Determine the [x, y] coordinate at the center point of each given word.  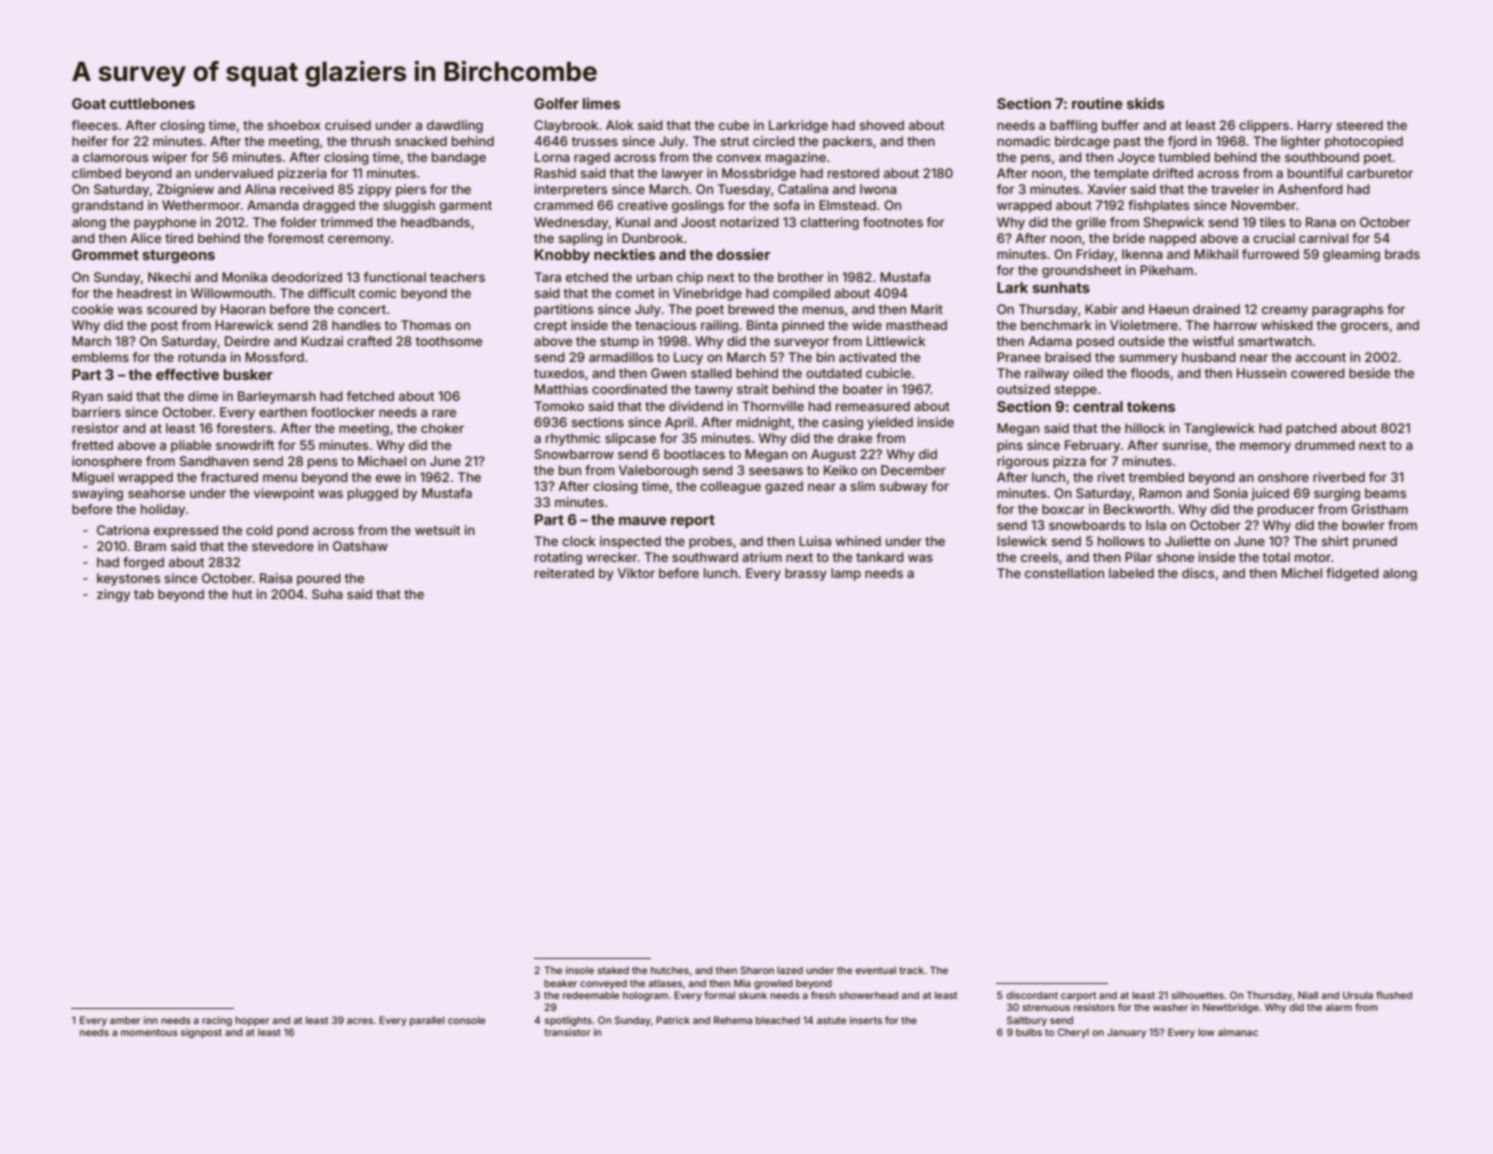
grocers [1364, 327]
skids [1145, 103]
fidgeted [1352, 574]
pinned [803, 326]
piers [411, 190]
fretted [92, 445]
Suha [327, 594]
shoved [881, 125]
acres [360, 1021]
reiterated [564, 573]
